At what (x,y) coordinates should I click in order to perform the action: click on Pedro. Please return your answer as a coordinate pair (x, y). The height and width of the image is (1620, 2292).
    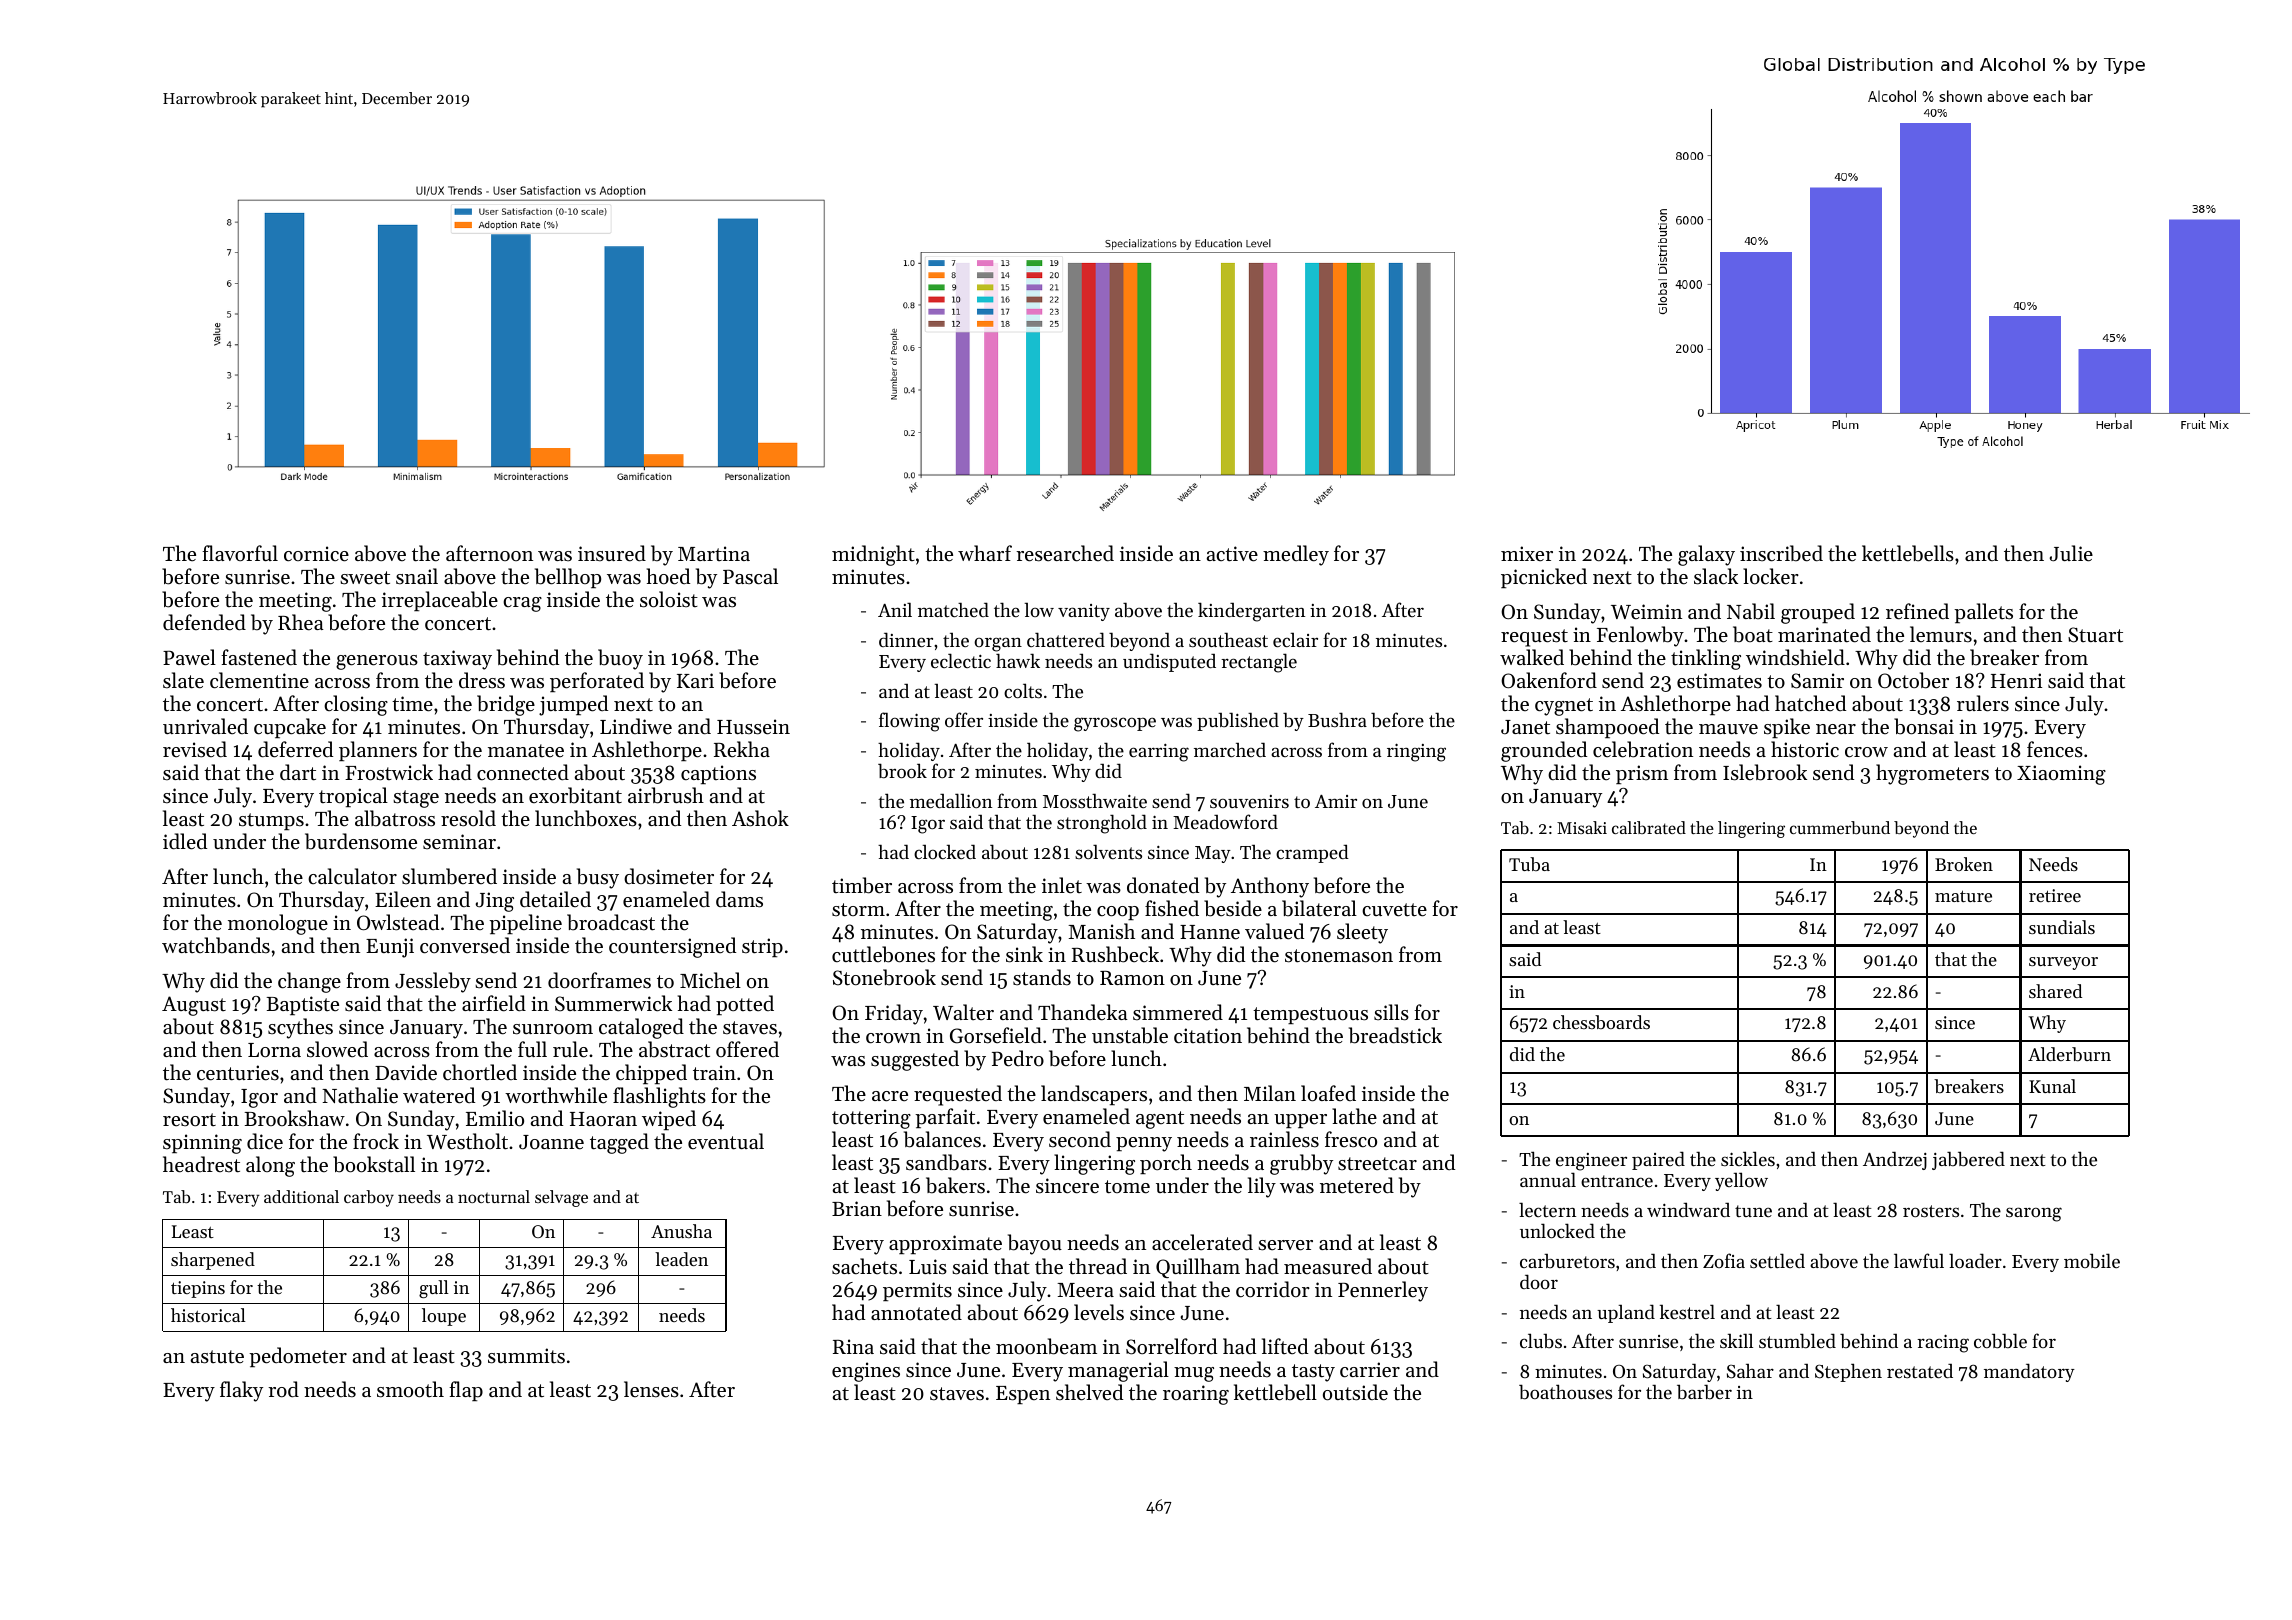
    Looking at the image, I should click on (1018, 1058).
